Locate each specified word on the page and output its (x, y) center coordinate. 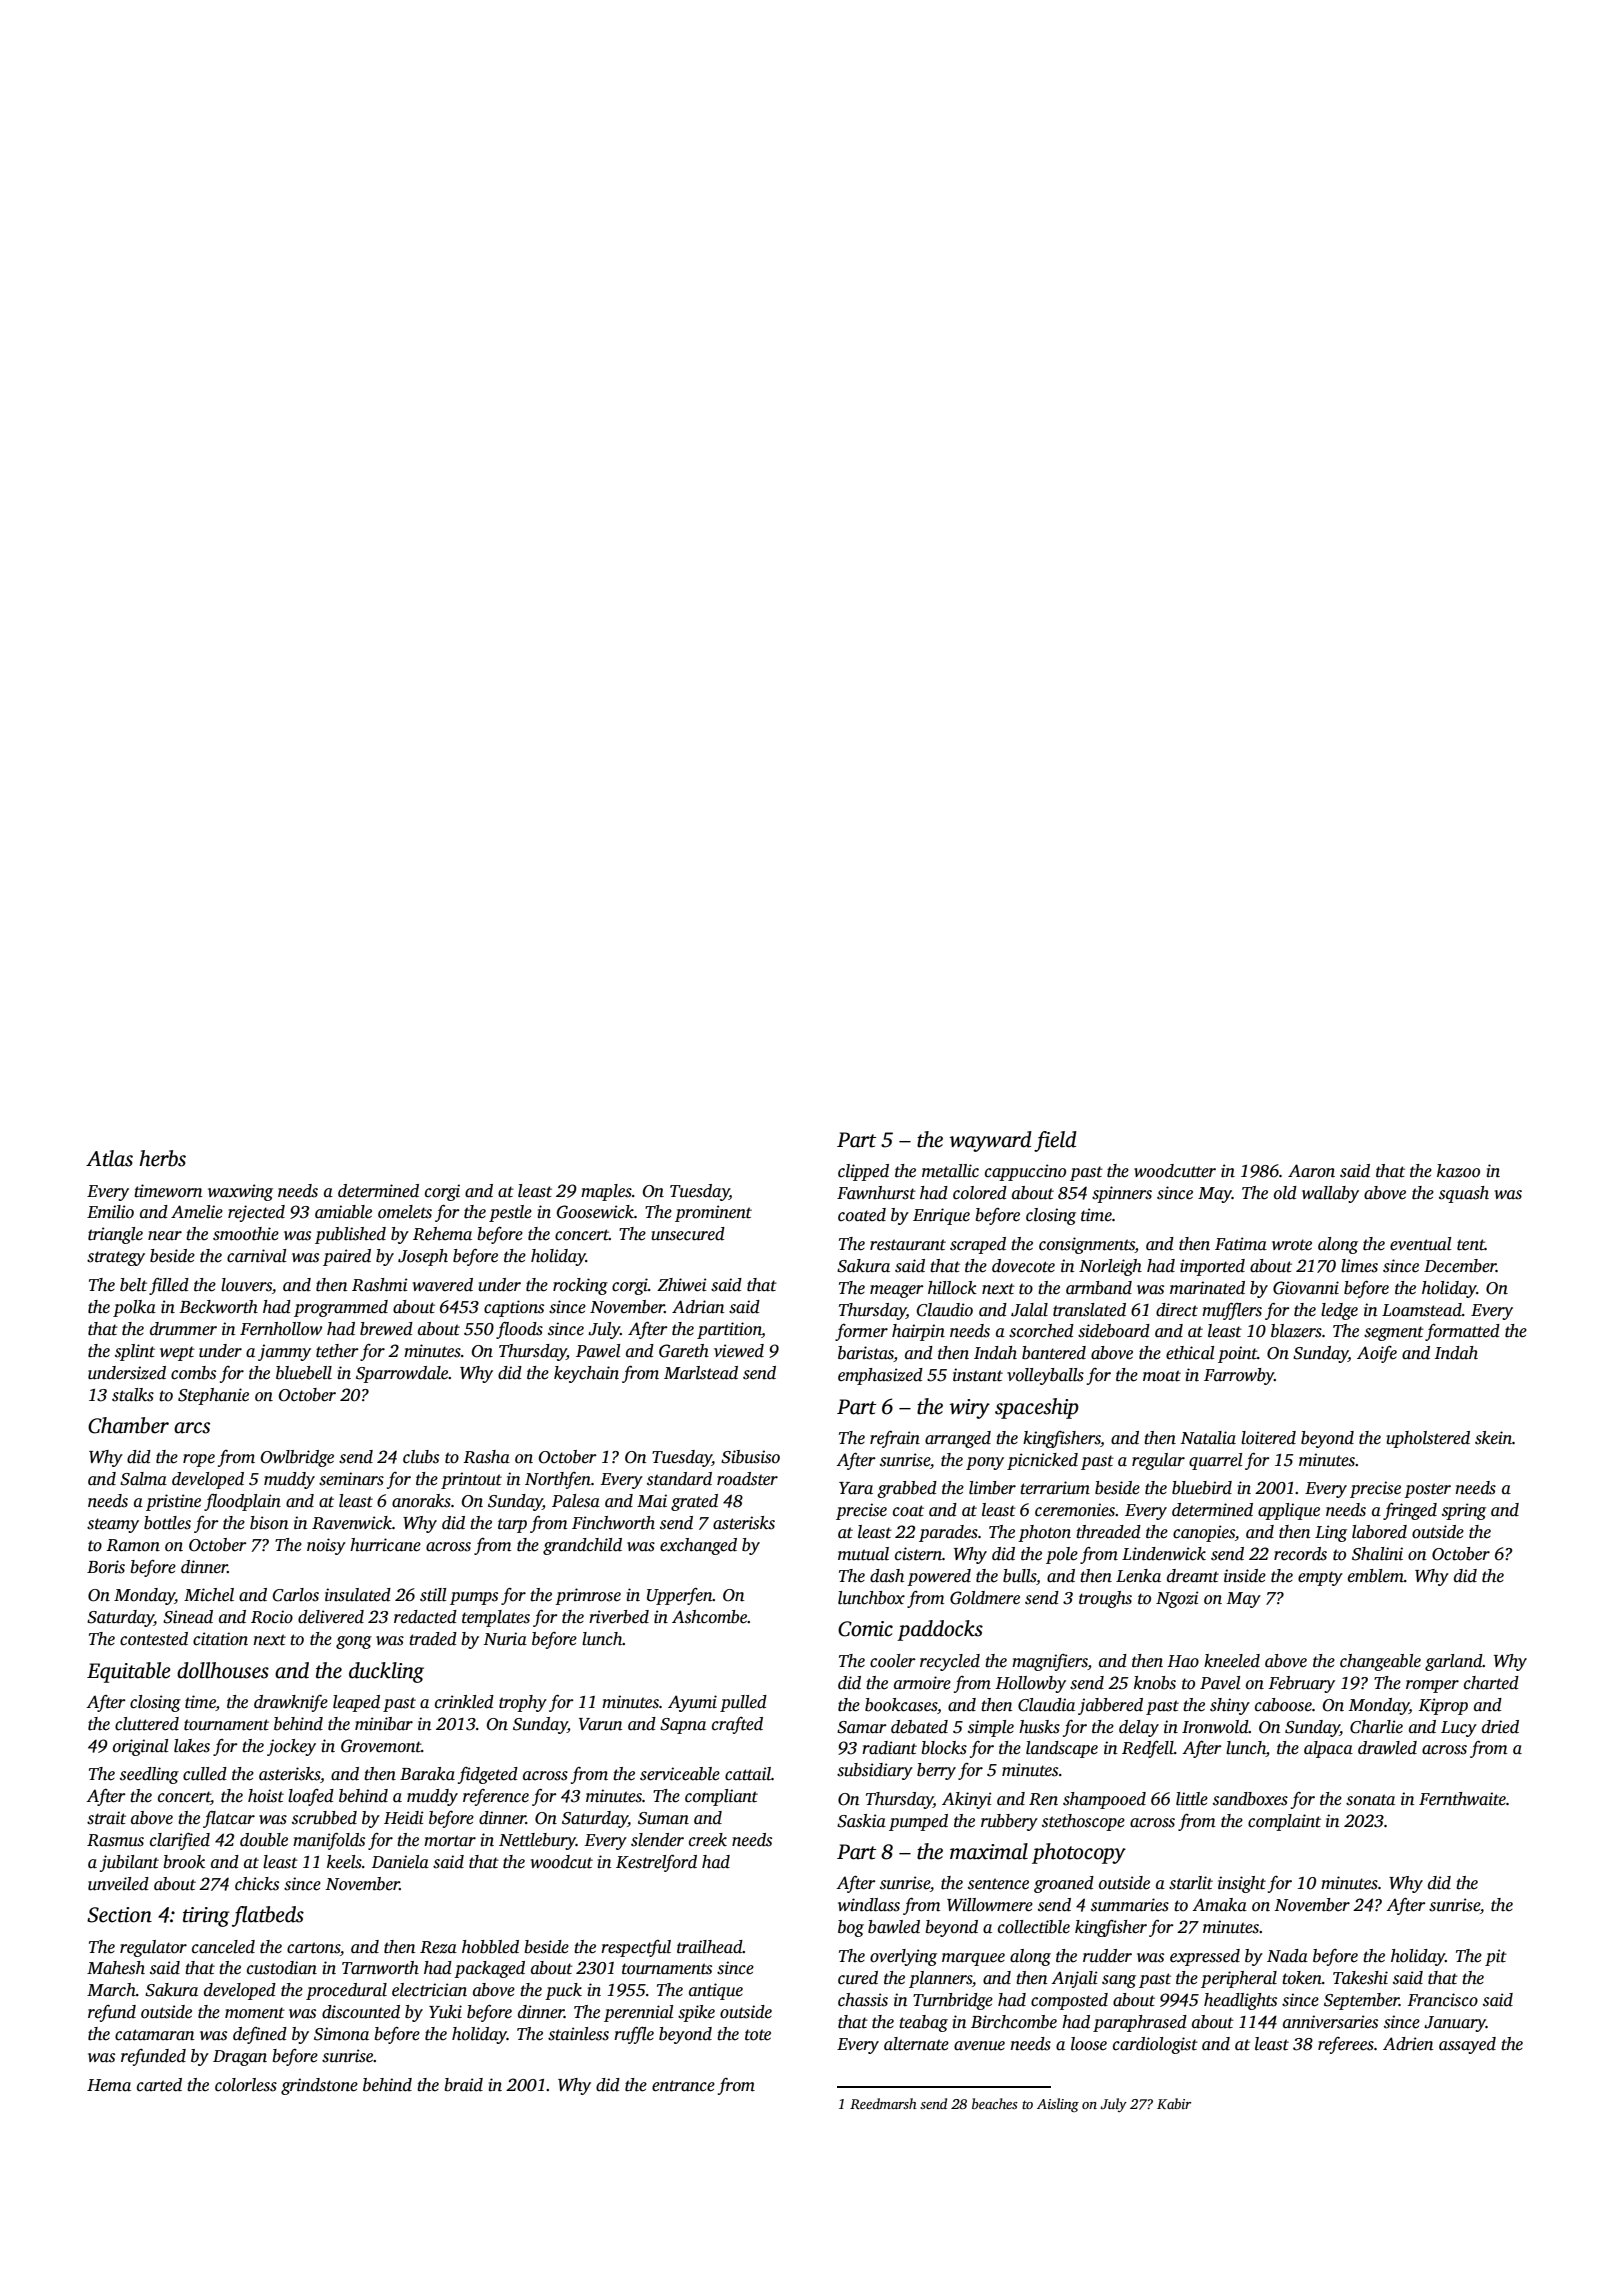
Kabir (1174, 2103)
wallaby (1330, 1194)
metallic (950, 1171)
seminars (351, 1479)
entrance (683, 2086)
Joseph (423, 1257)
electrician (429, 1990)
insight (1242, 1884)
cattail (748, 1774)
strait (106, 1818)
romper (1432, 1686)
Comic (865, 1629)
